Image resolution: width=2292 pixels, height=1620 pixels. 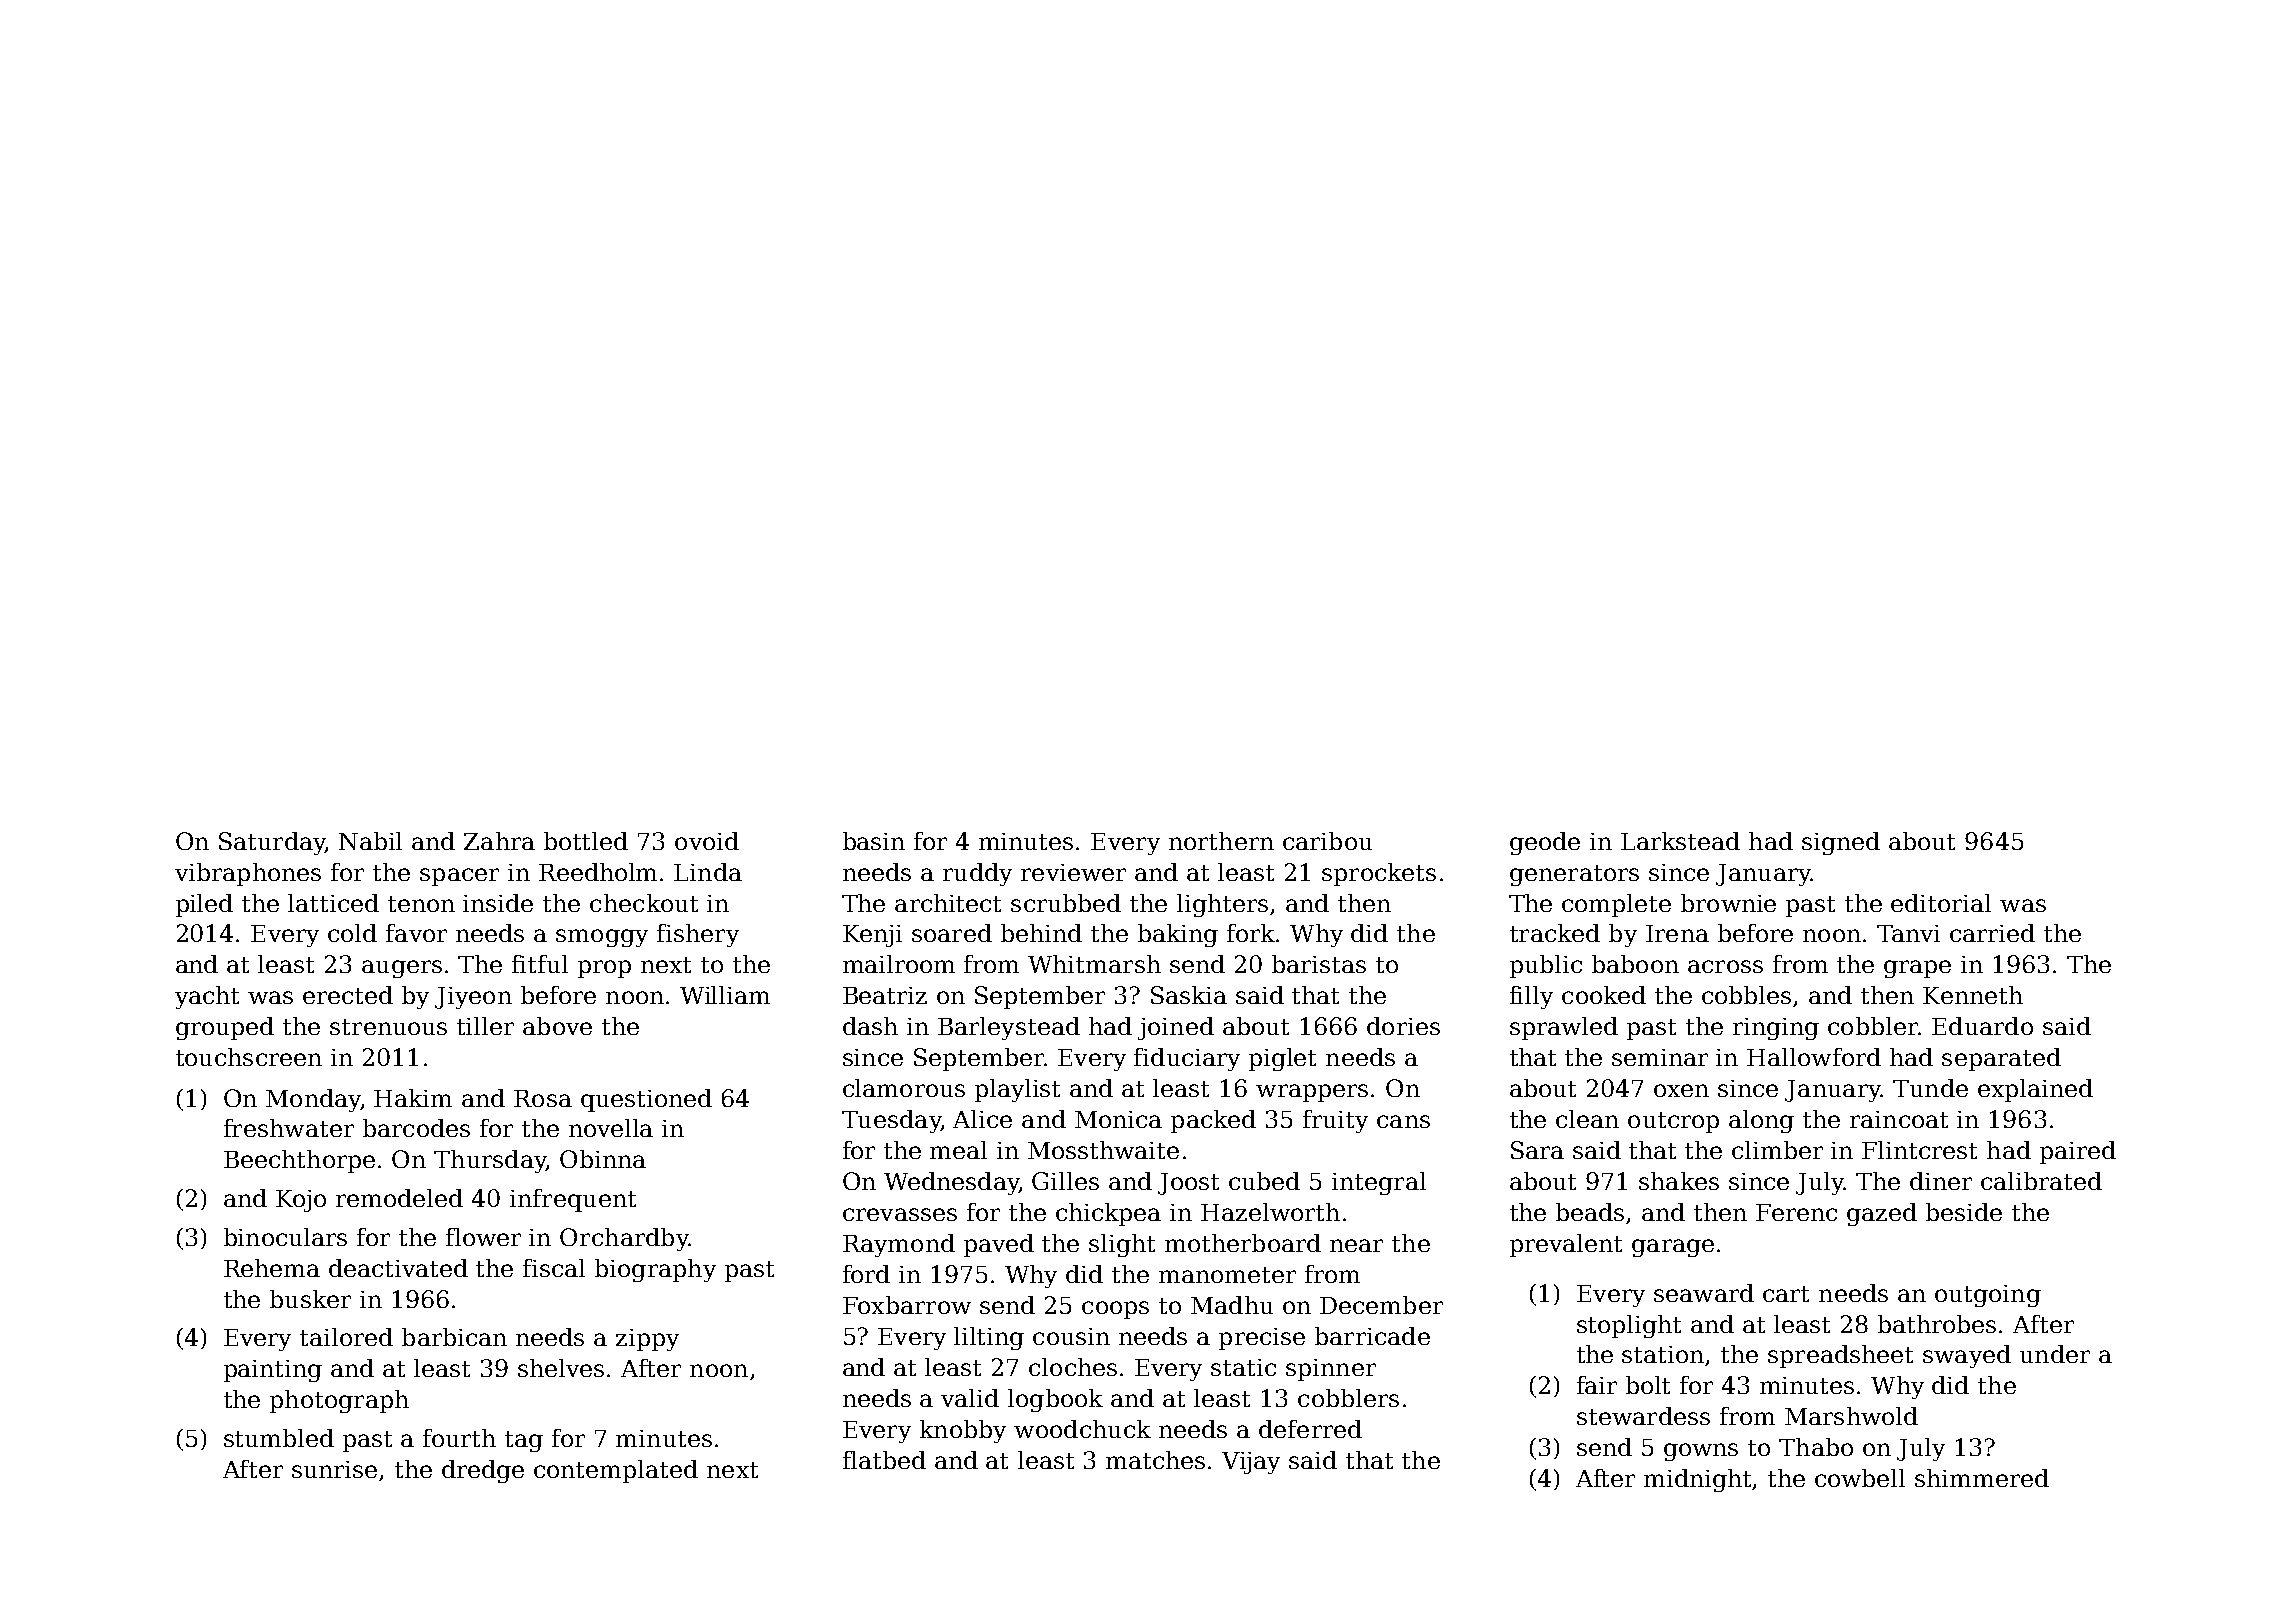 I want to click on vibraphones, so click(x=248, y=874).
